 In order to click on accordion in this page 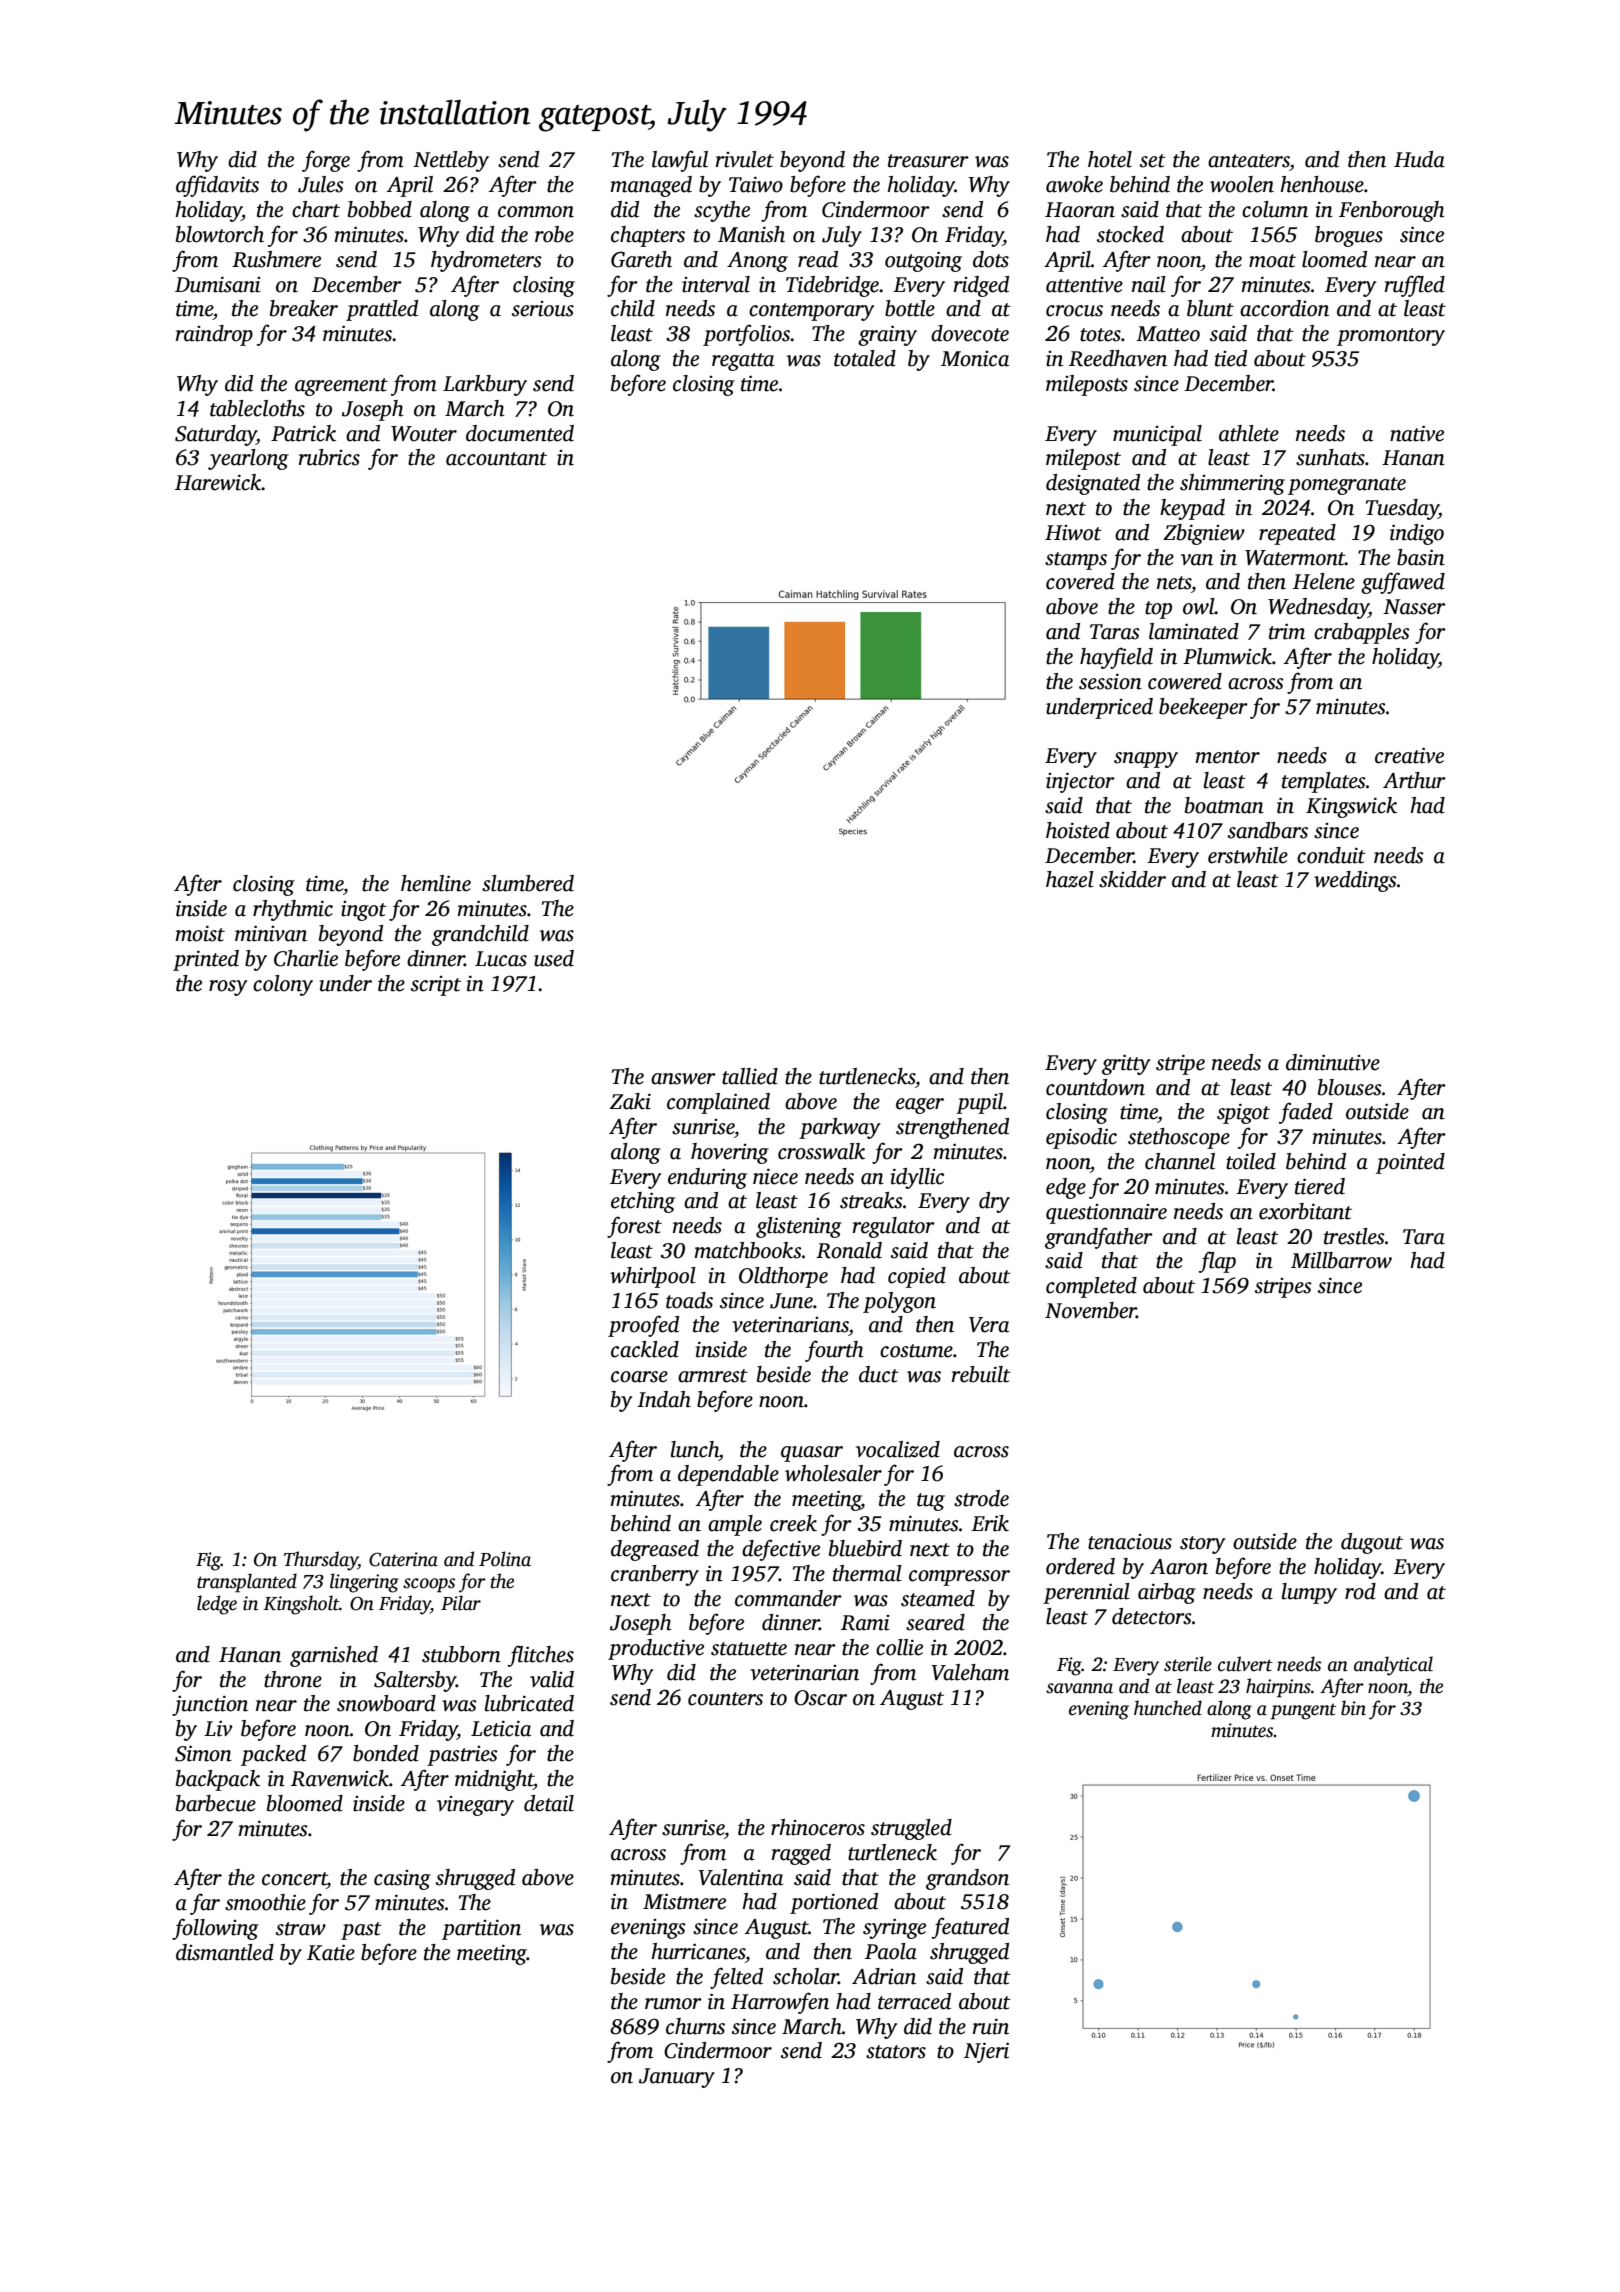, I will do `click(1284, 308)`.
